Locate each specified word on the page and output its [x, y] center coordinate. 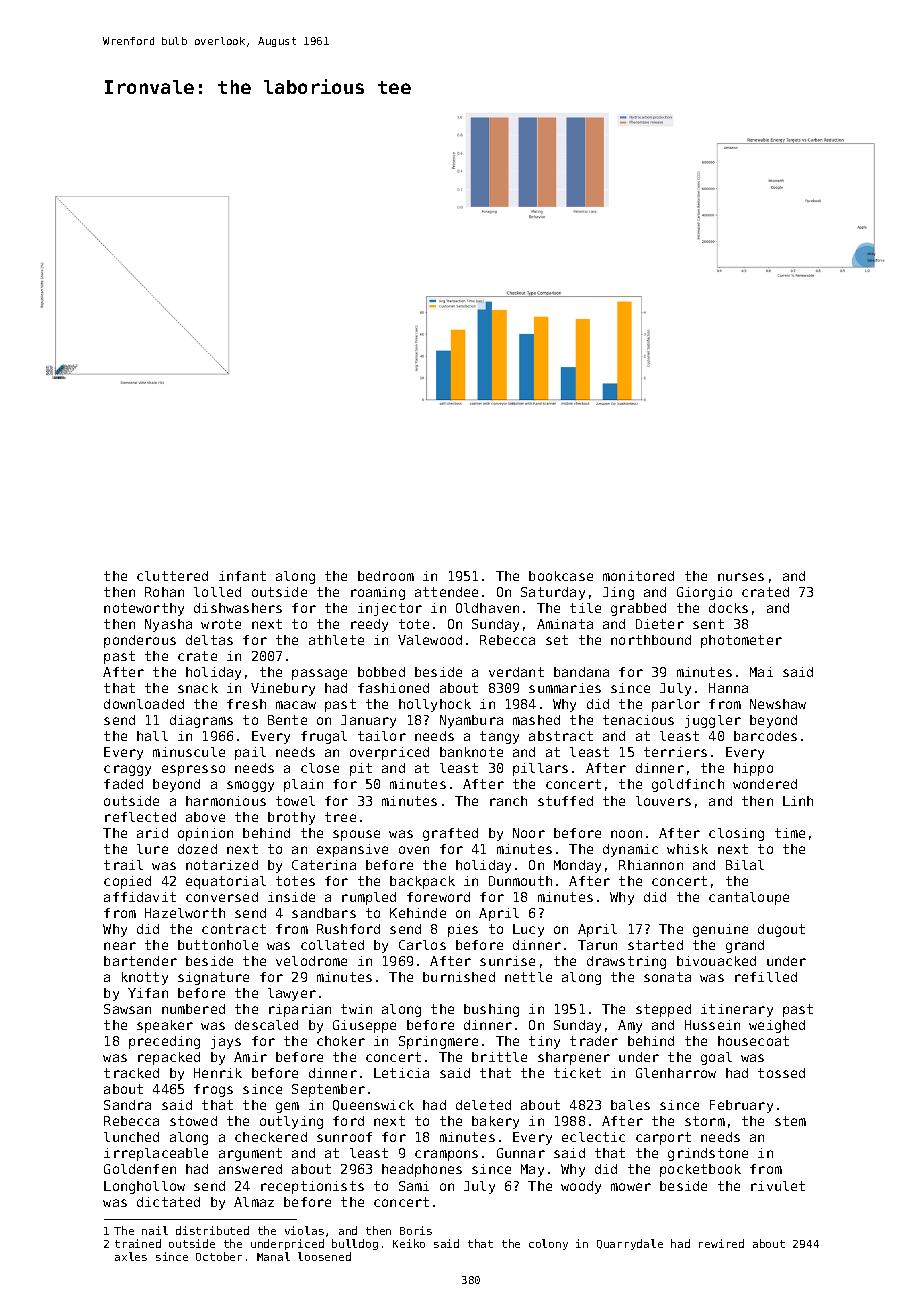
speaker [165, 1026]
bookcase [561, 576]
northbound [651, 640]
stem [790, 1121]
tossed [781, 1073]
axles [131, 1256]
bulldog [355, 1244]
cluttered [172, 576]
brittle [499, 1057]
